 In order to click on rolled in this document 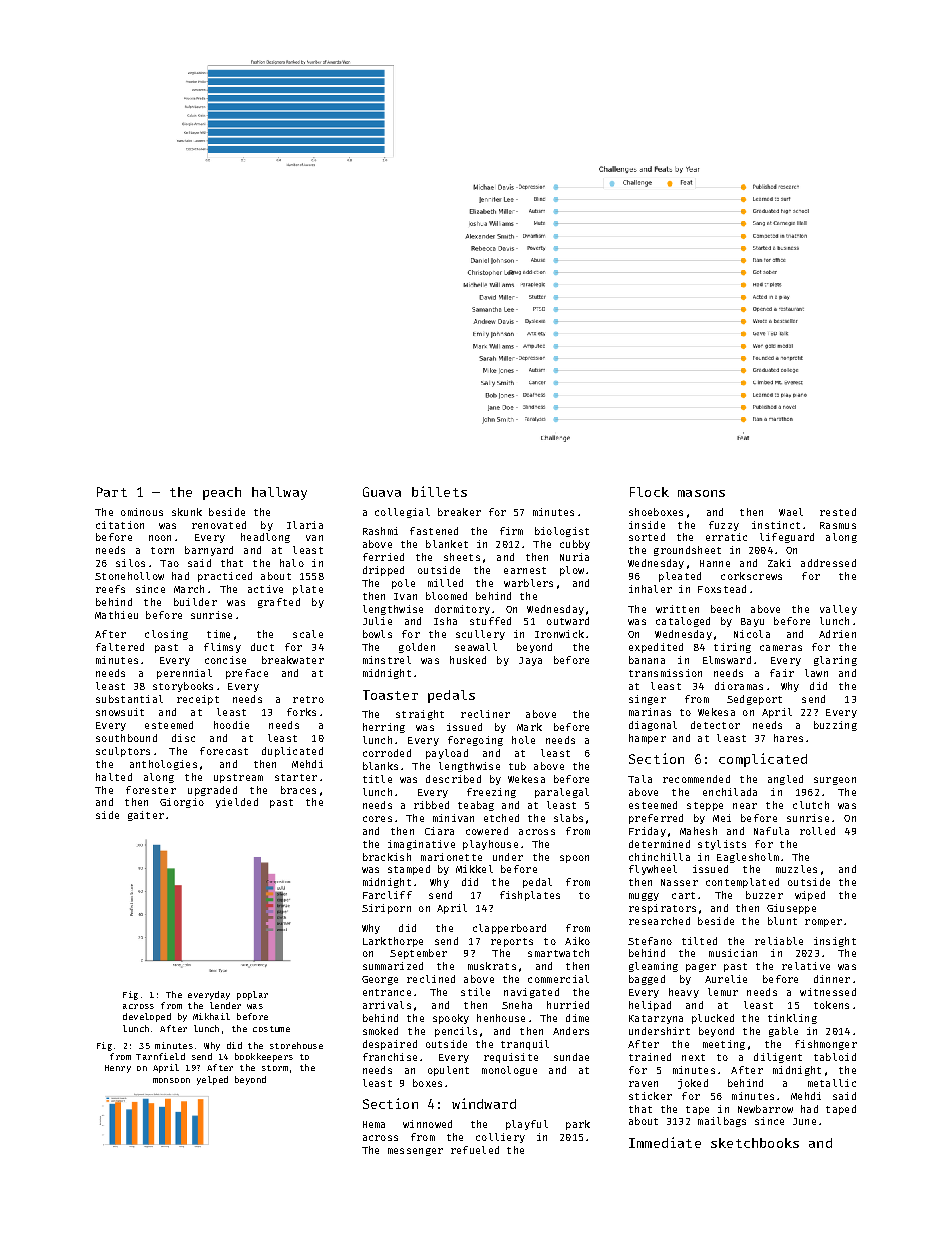, I will do `click(817, 831)`.
